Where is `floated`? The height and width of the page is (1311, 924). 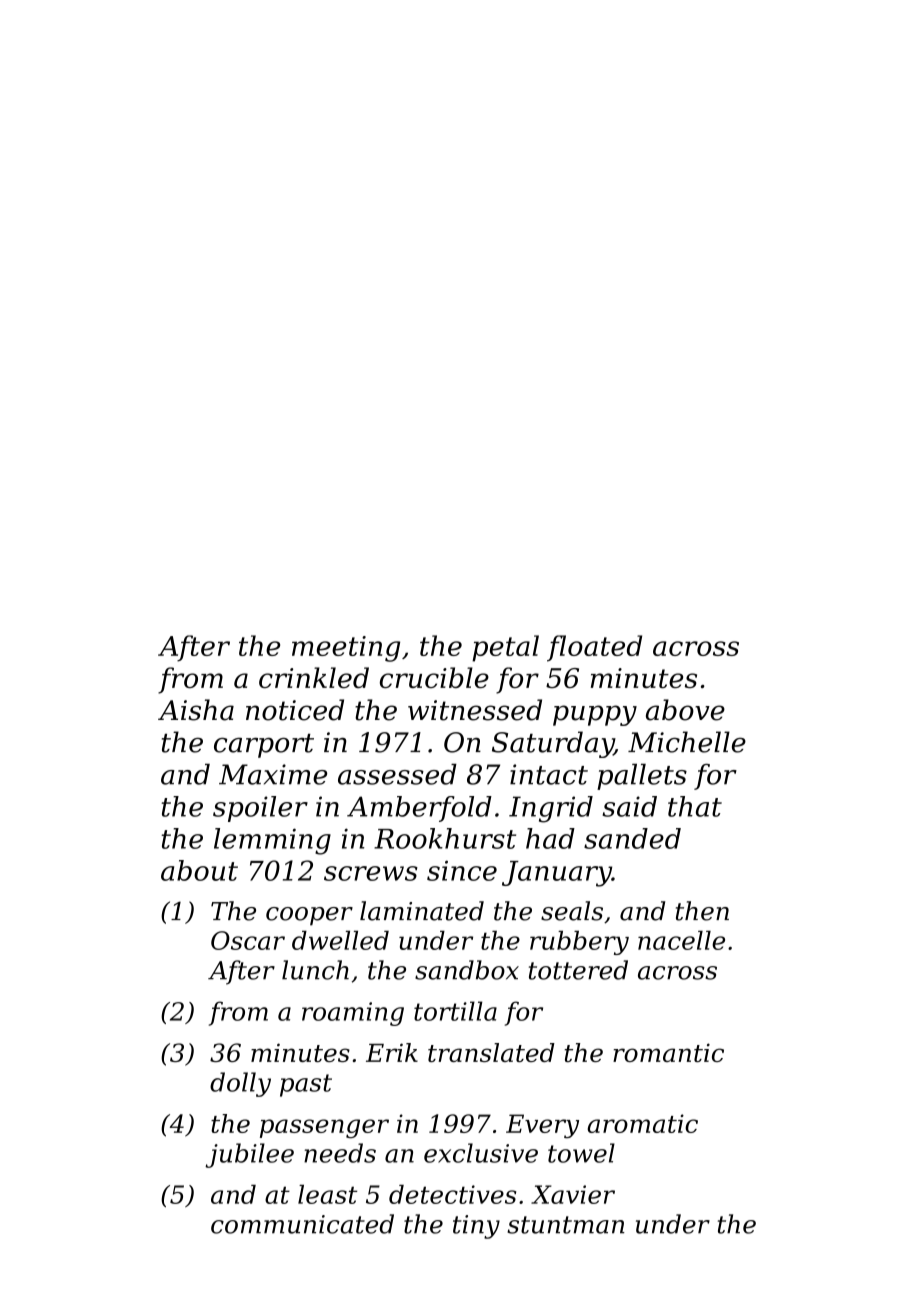 floated is located at coordinates (594, 648).
